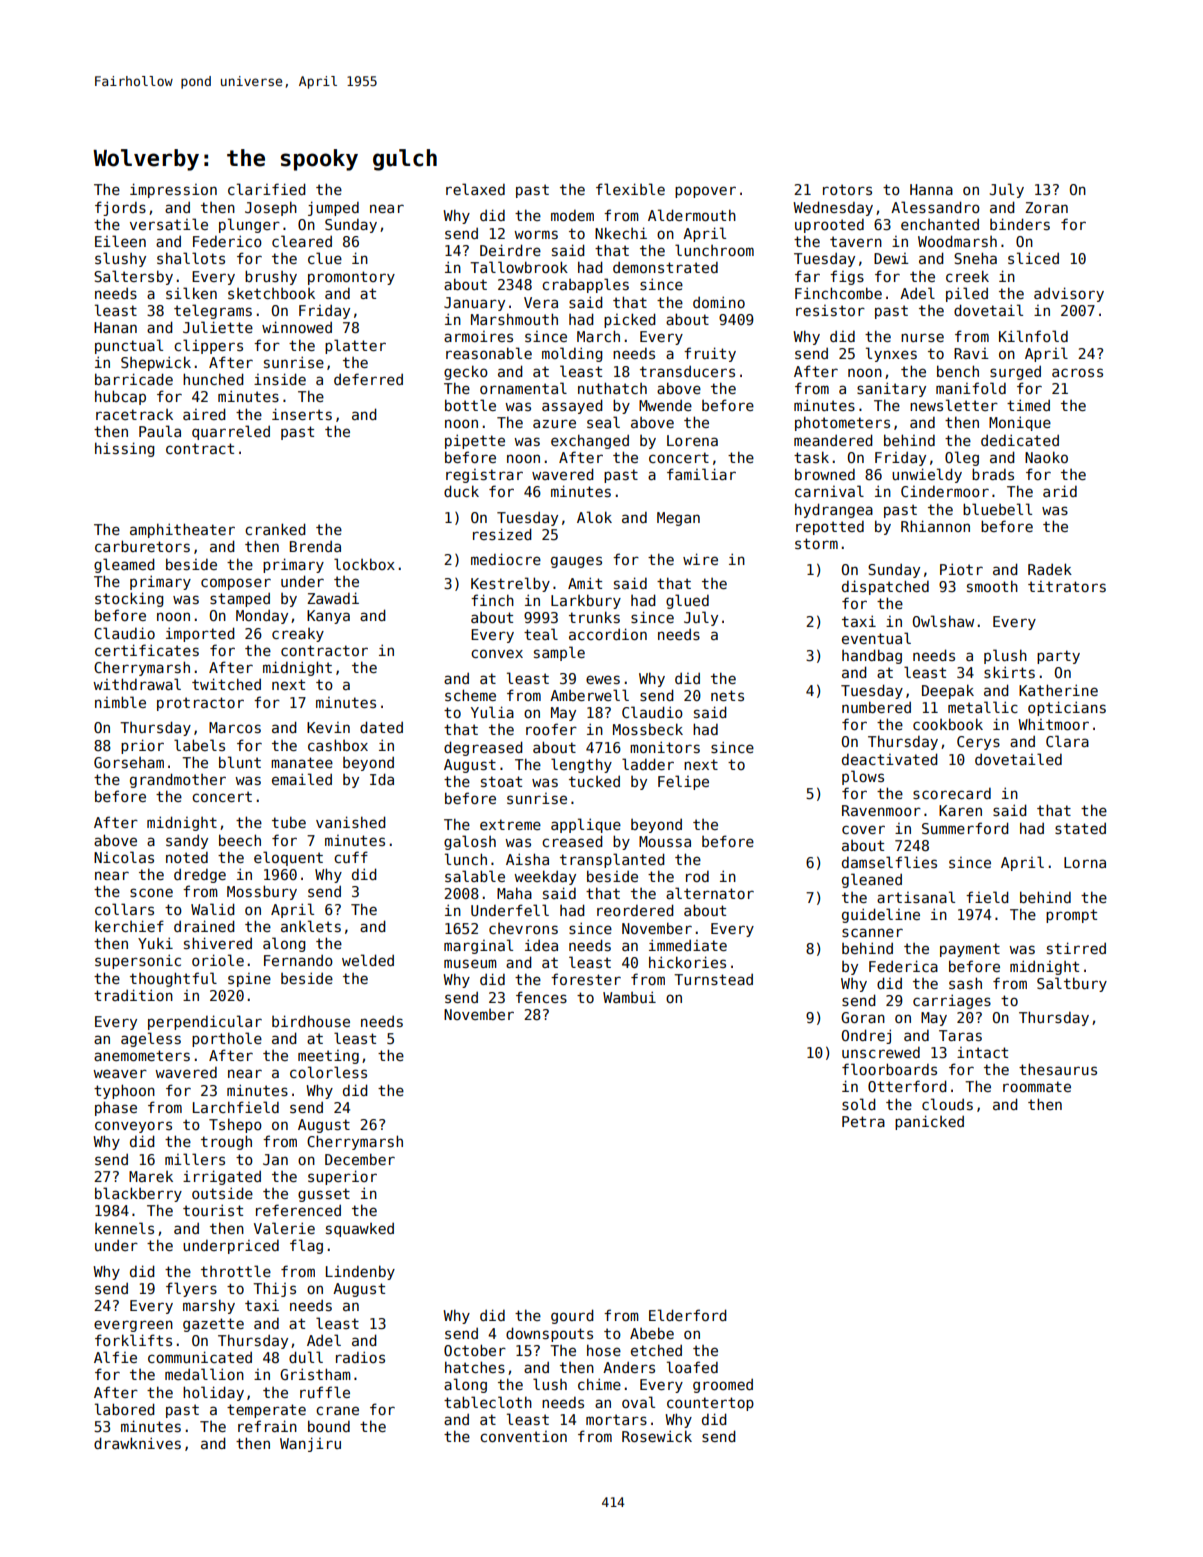 This page has width=1203, height=1557. Describe the element at coordinates (510, 824) in the page. I see `extreme` at that location.
